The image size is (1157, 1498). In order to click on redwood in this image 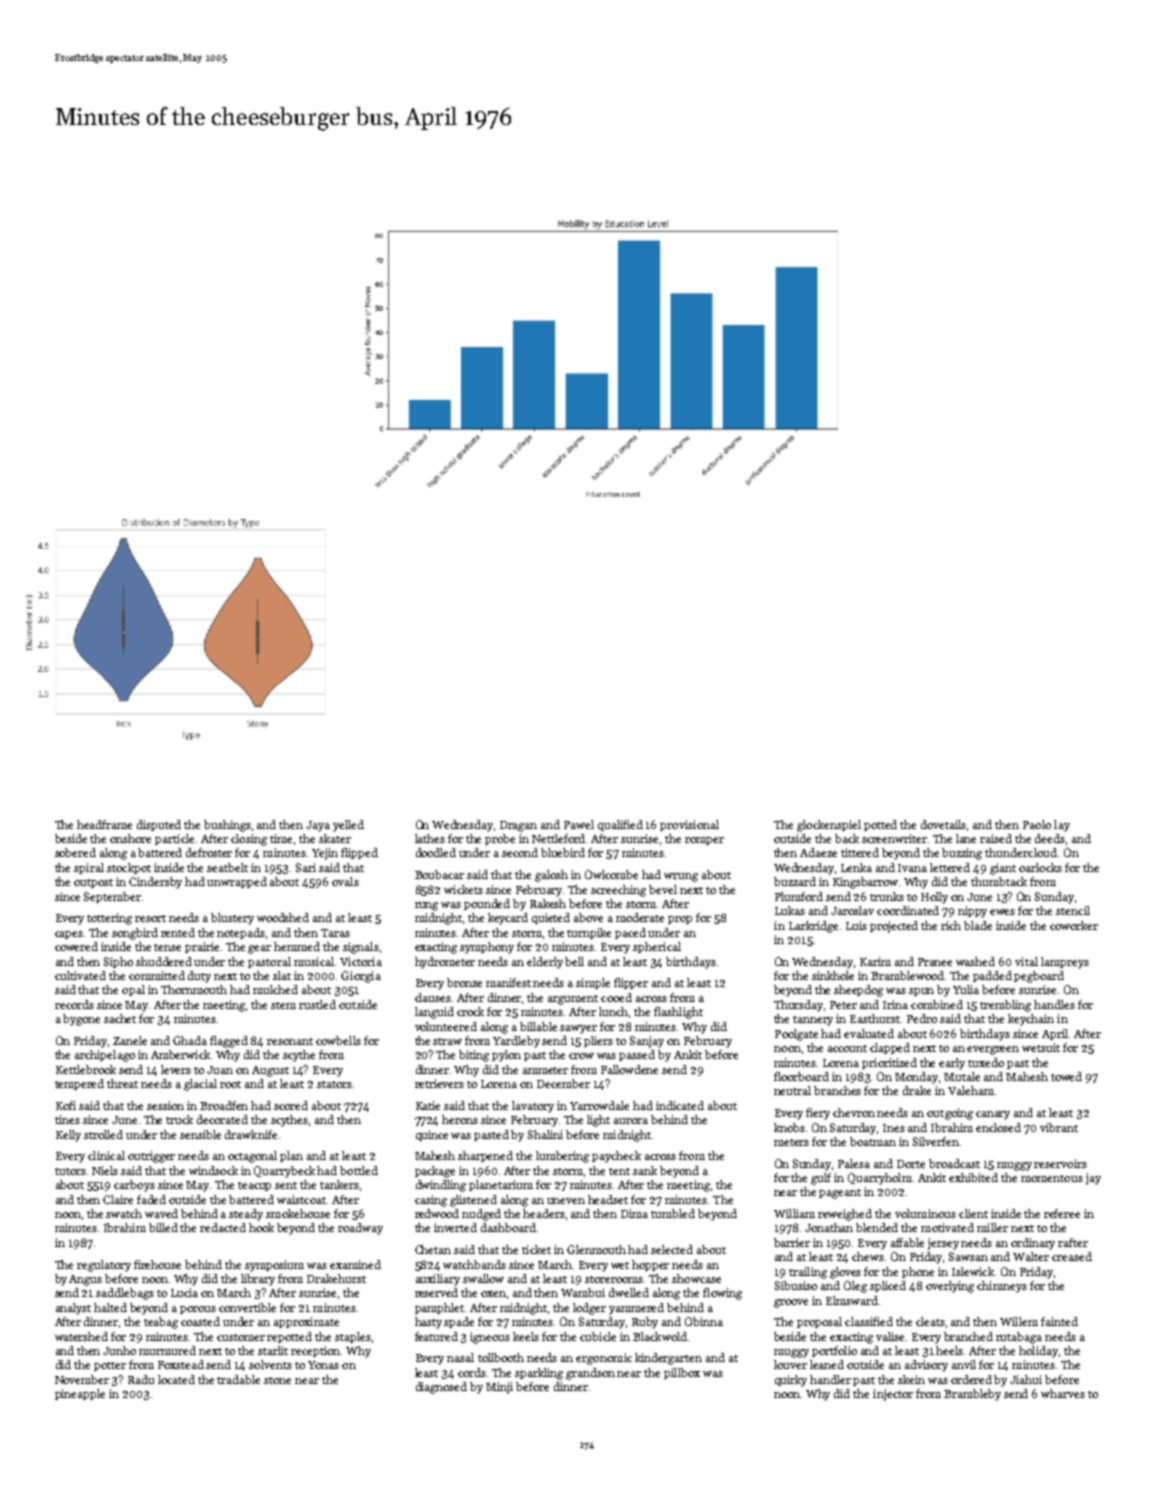, I will do `click(437, 1213)`.
